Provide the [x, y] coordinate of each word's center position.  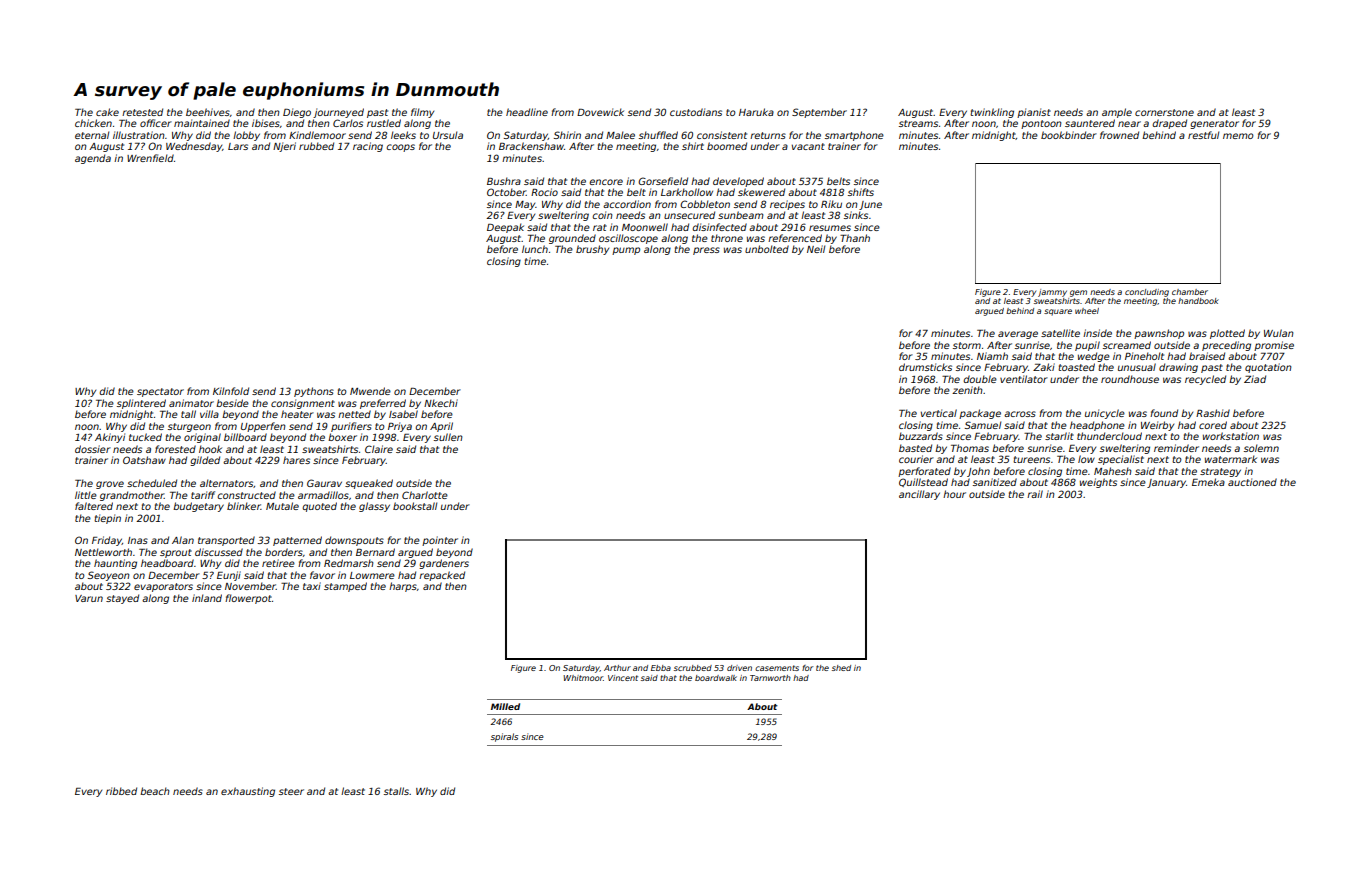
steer [291, 791]
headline [527, 112]
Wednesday [194, 147]
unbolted [767, 249]
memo [1238, 136]
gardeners [444, 564]
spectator [160, 392]
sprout [176, 553]
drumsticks [925, 367]
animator [191, 403]
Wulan [1278, 333]
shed [841, 668]
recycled [1205, 380]
